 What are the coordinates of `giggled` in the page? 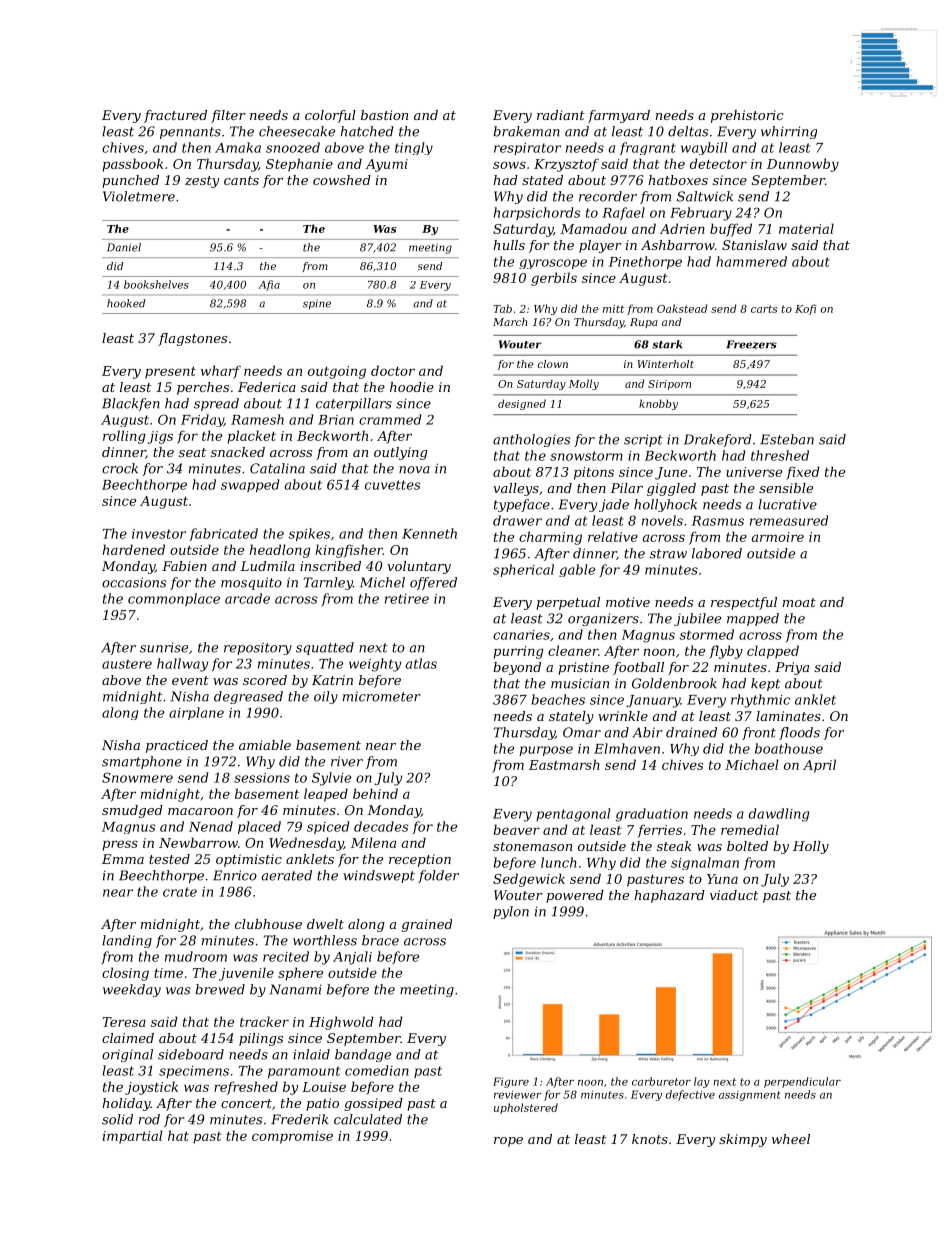 It's located at (671, 489).
